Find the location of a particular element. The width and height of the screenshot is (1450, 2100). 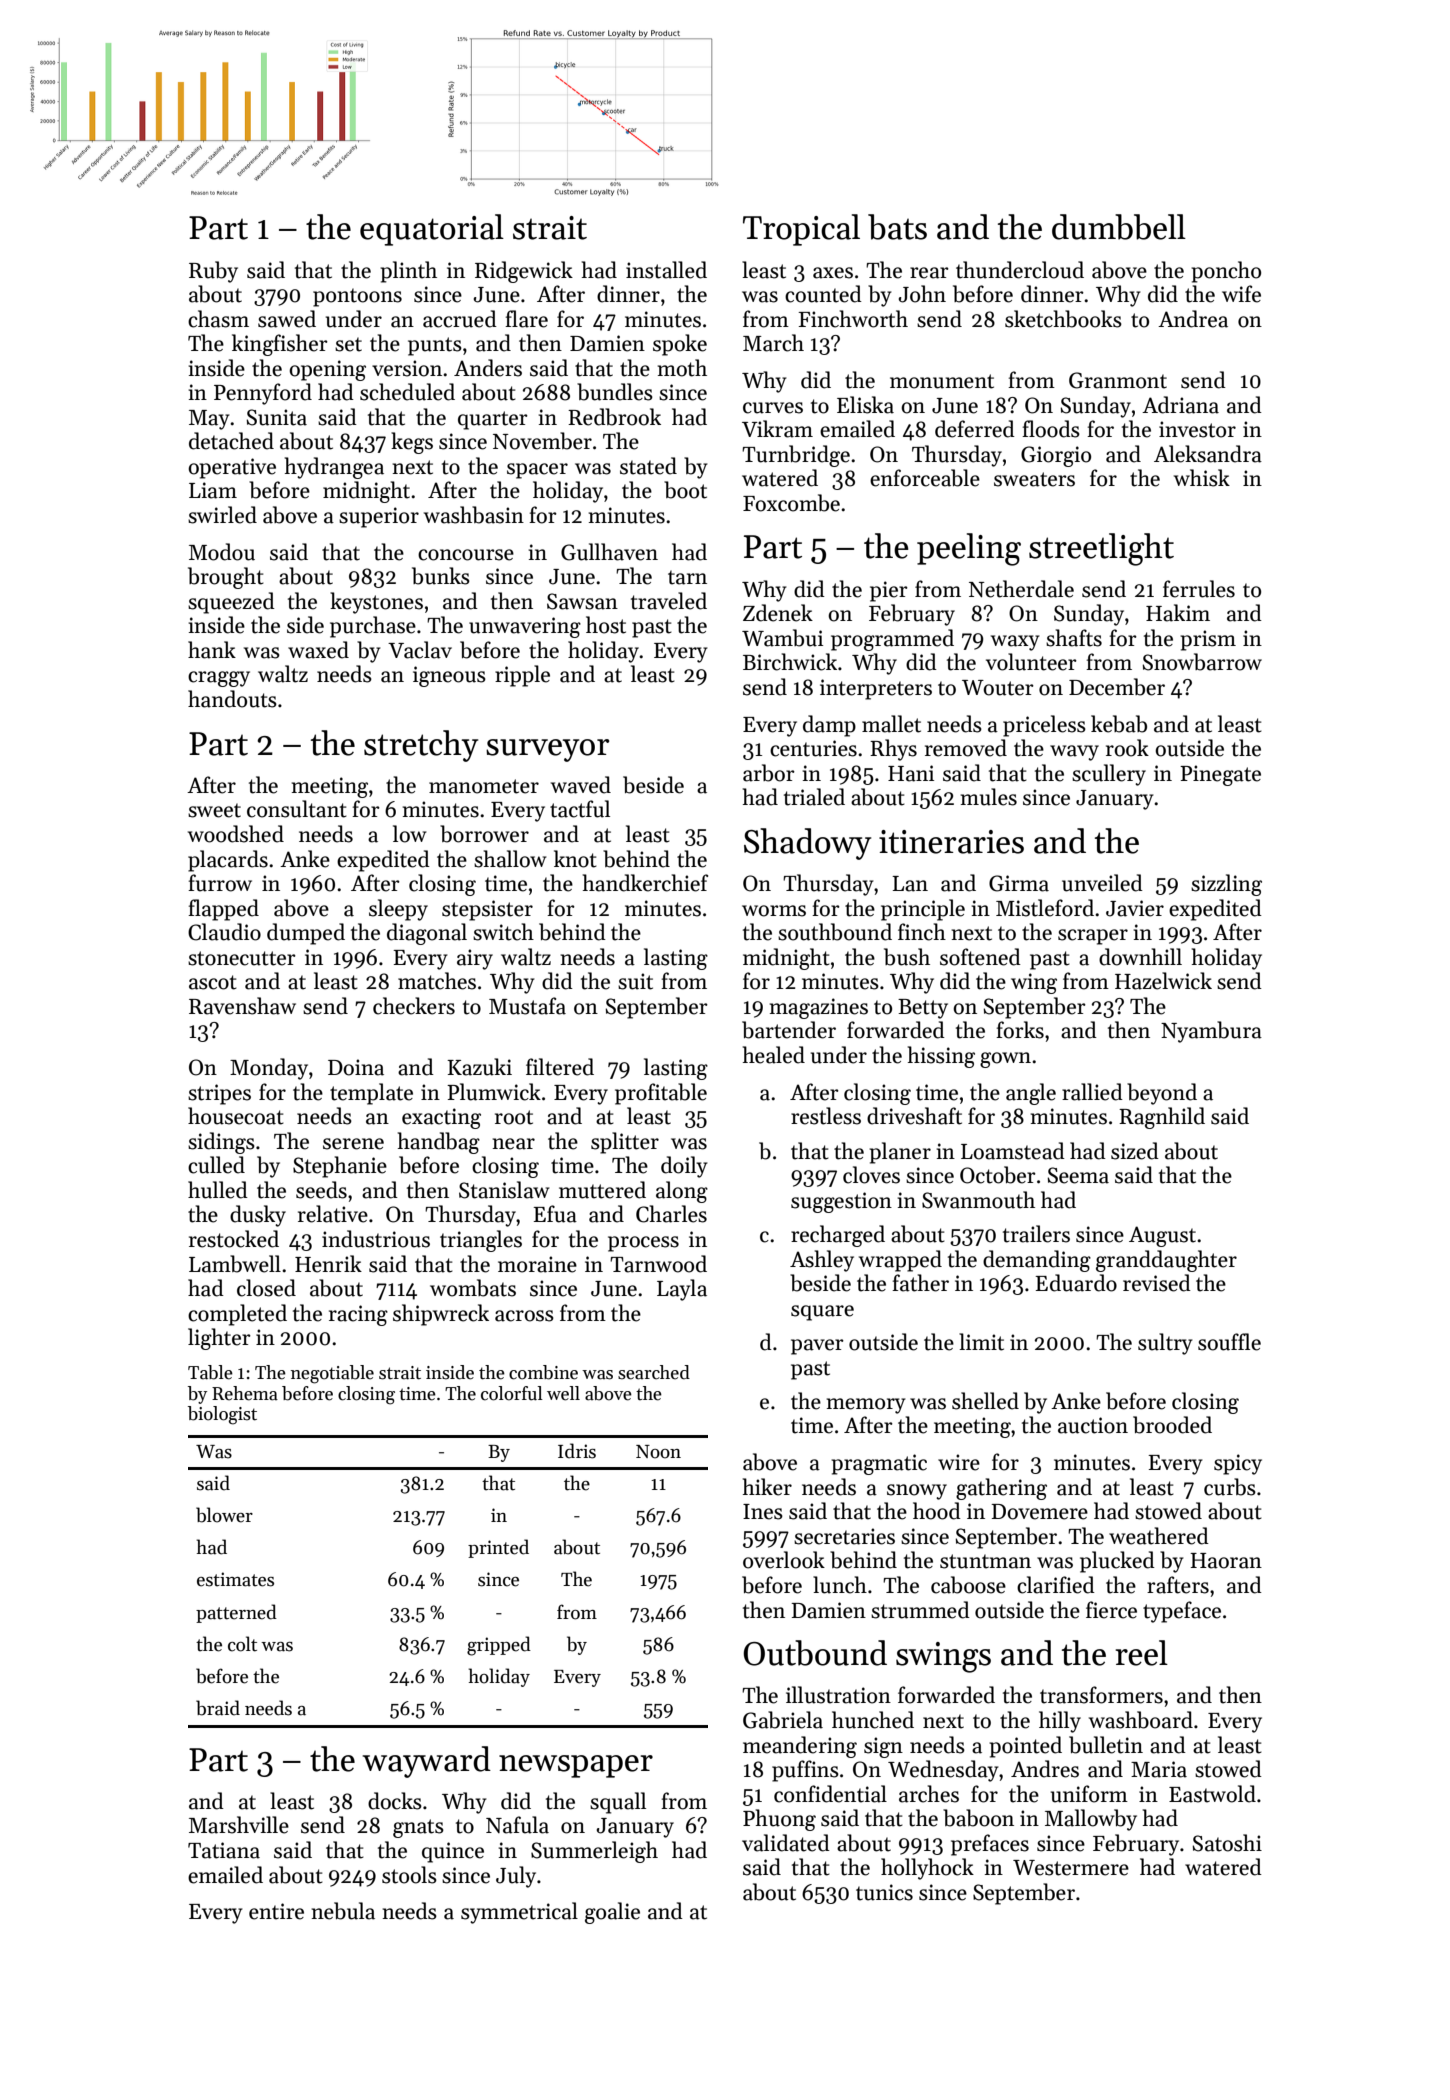

Tatiana is located at coordinates (224, 1850).
